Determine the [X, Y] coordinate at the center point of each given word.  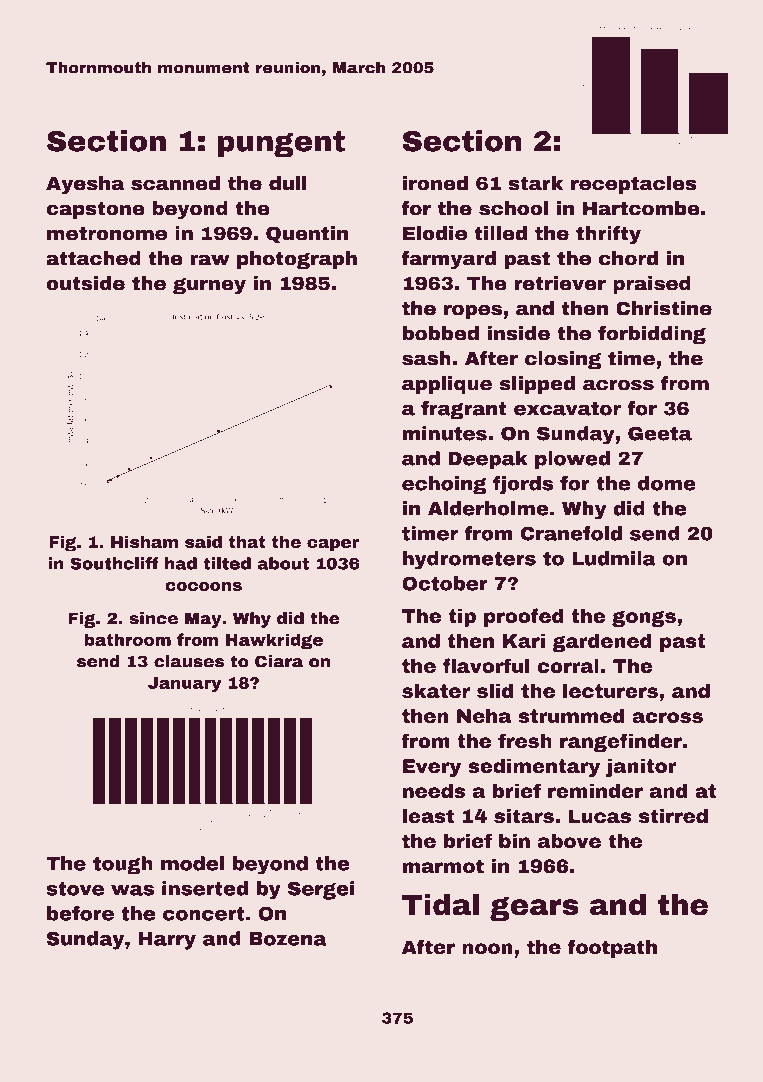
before [80, 913]
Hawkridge [274, 641]
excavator [567, 409]
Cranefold [571, 533]
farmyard [449, 260]
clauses [189, 661]
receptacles [633, 185]
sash [426, 358]
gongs [644, 618]
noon [487, 948]
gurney [209, 286]
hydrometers [469, 560]
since [154, 618]
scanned [175, 183]
